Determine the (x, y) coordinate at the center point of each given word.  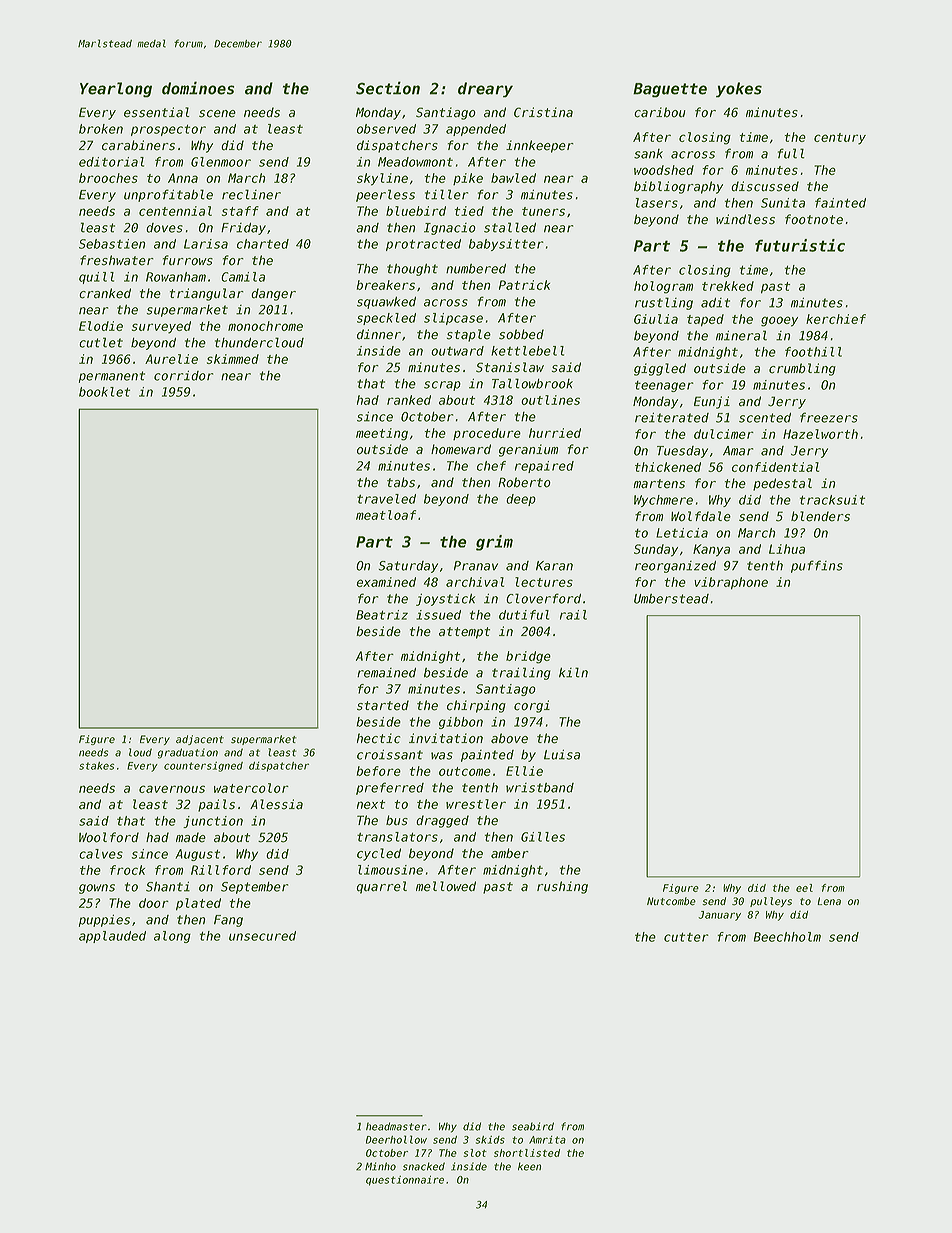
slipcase (453, 319)
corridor (183, 375)
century (840, 139)
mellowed (446, 886)
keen (529, 1166)
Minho (380, 1166)
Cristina (543, 112)
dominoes (198, 88)
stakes (96, 766)
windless (745, 219)
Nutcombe (671, 901)
